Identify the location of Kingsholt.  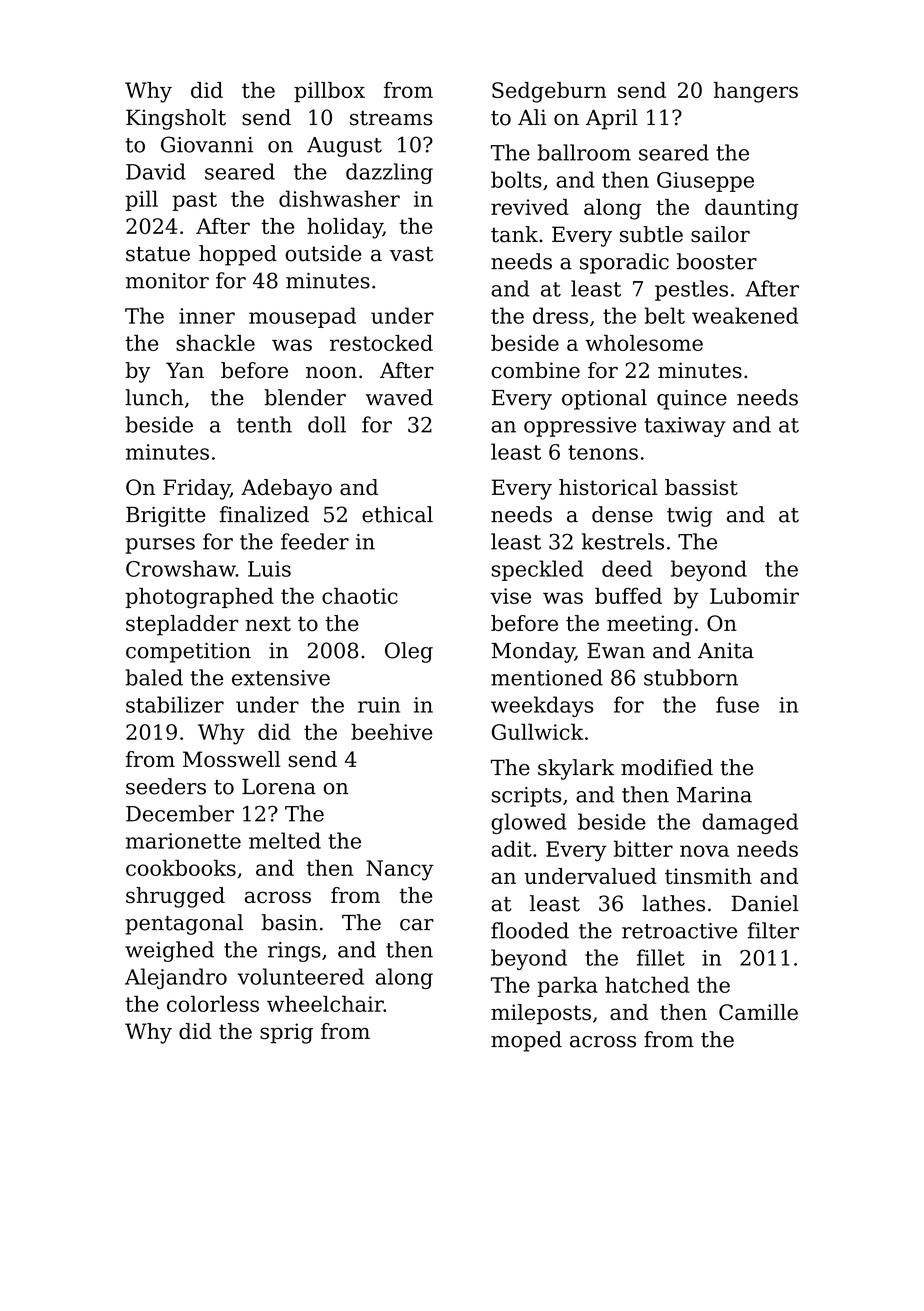
(176, 119).
